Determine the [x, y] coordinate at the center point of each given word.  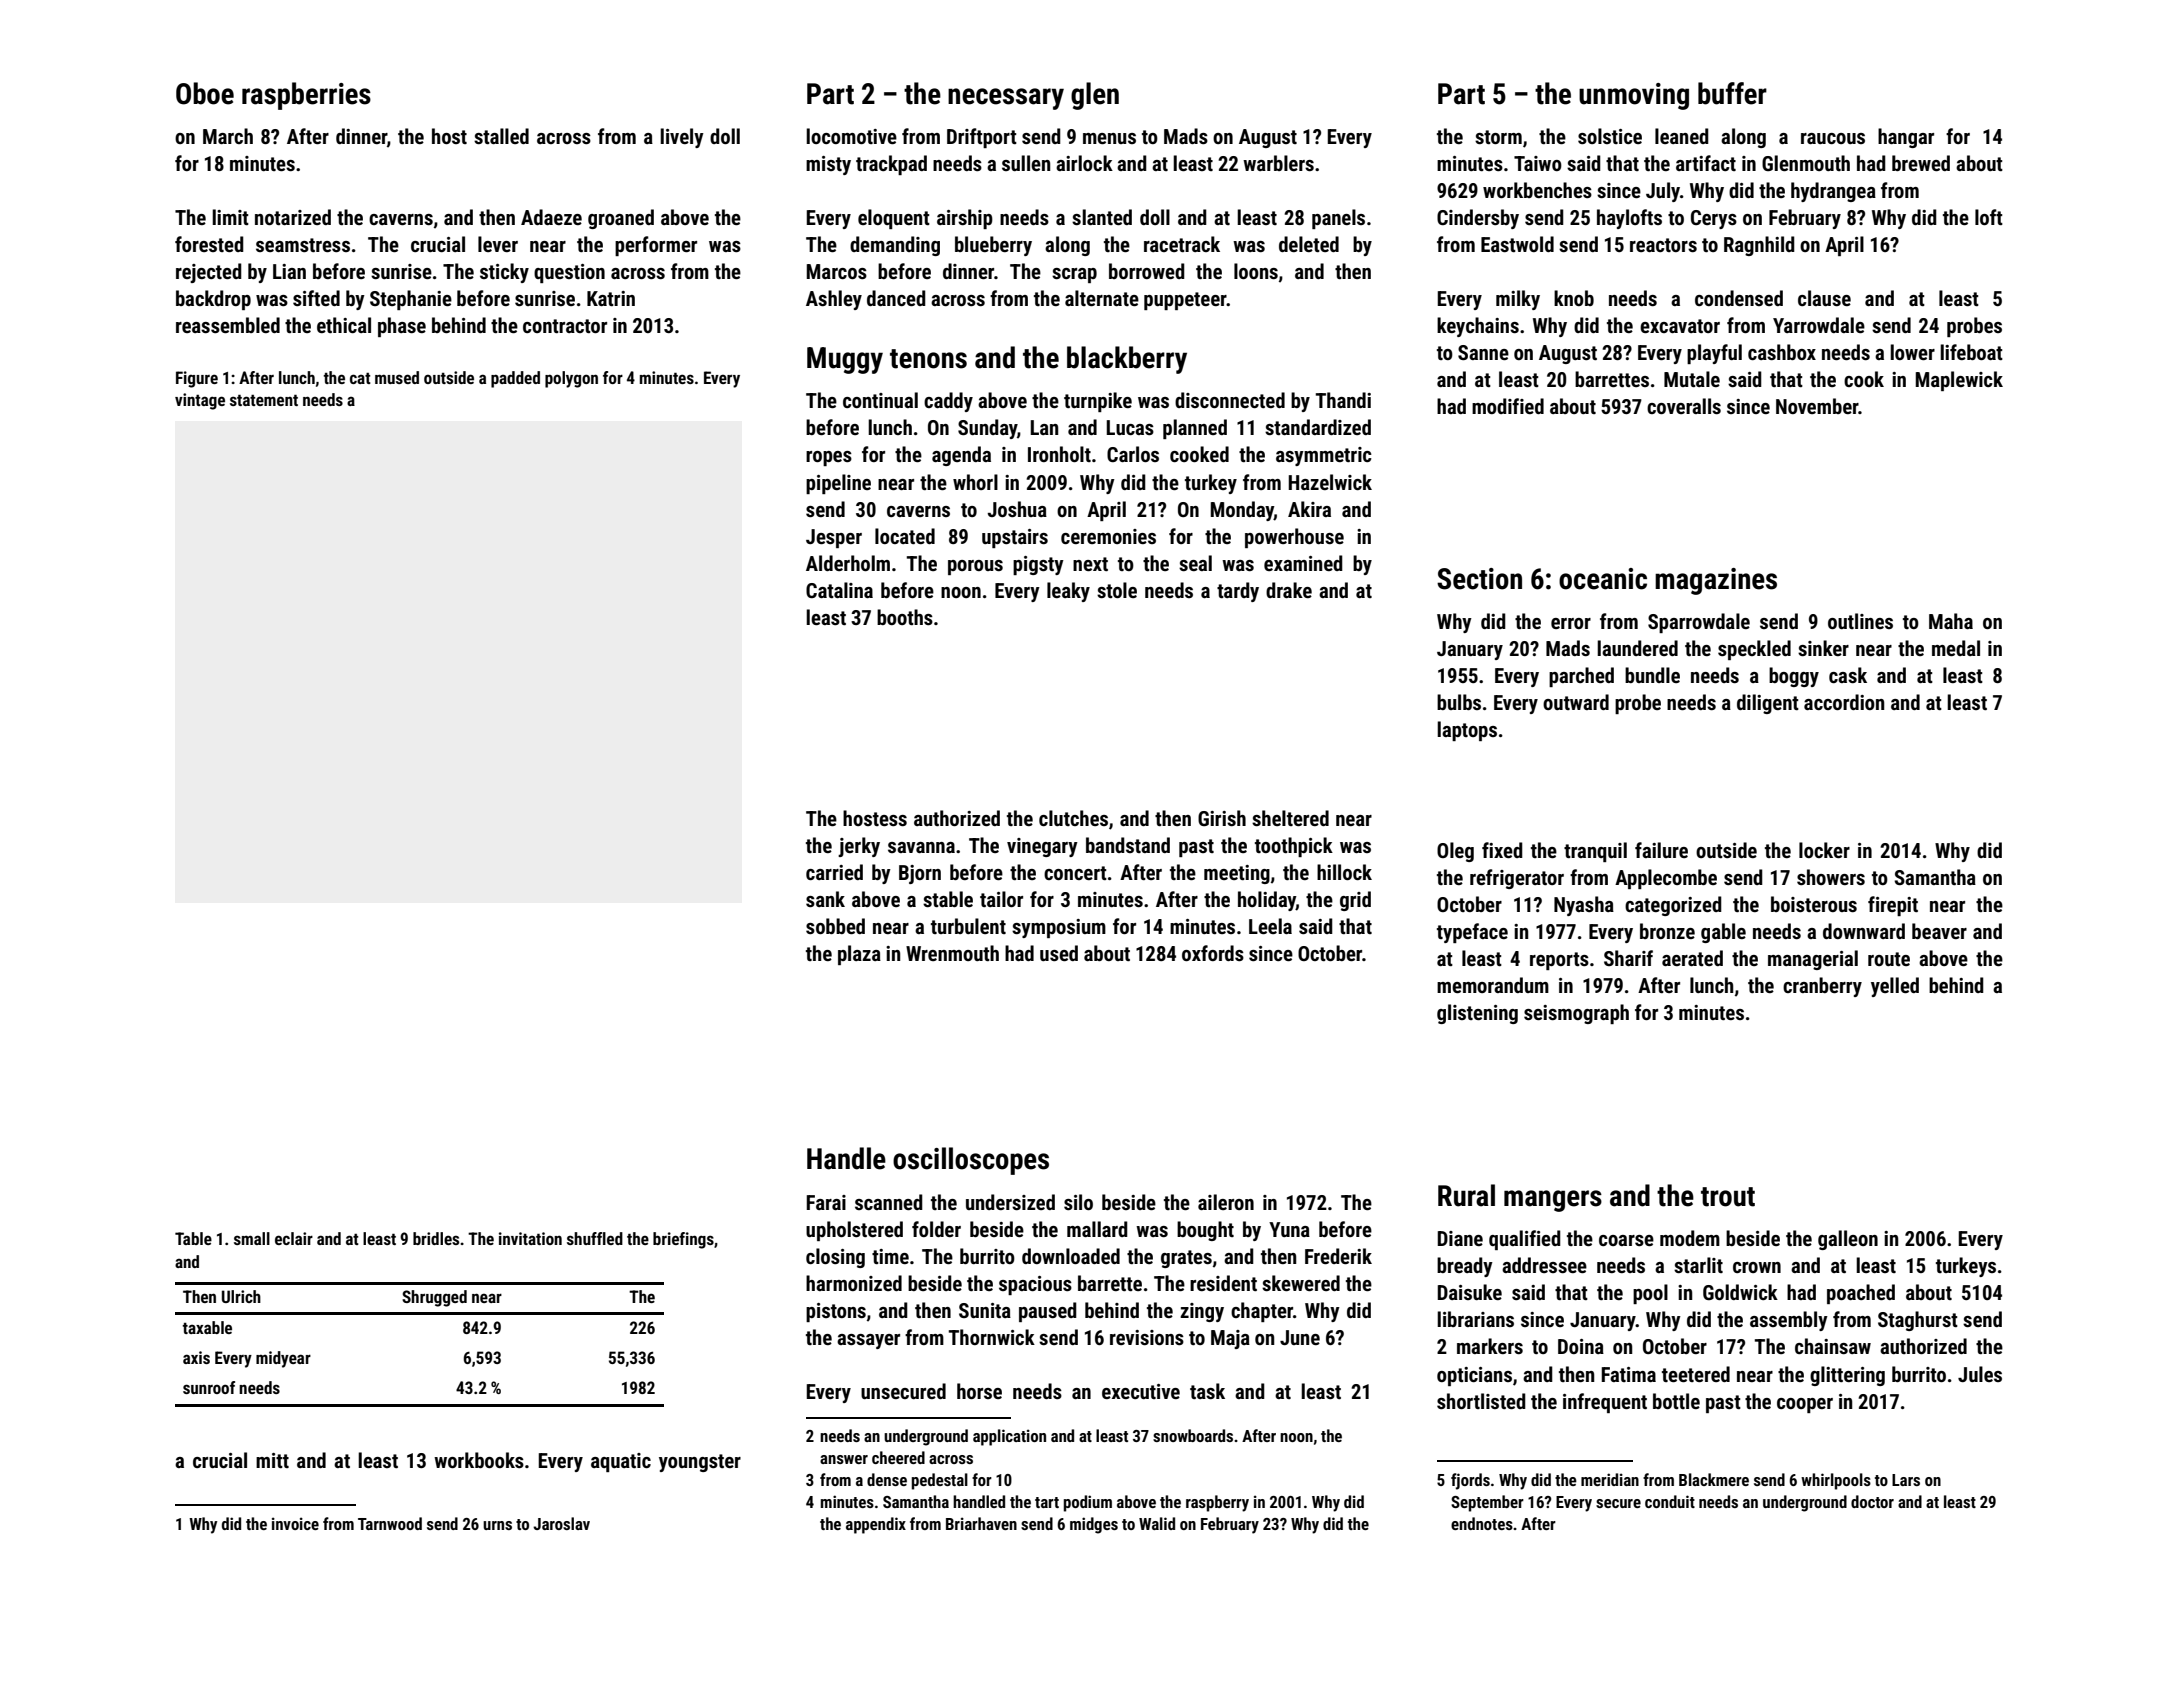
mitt [272, 1460]
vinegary [1042, 847]
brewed [1921, 163]
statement [264, 400]
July [1663, 192]
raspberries [306, 96]
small [252, 1238]
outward [1576, 702]
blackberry [1127, 360]
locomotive [851, 136]
